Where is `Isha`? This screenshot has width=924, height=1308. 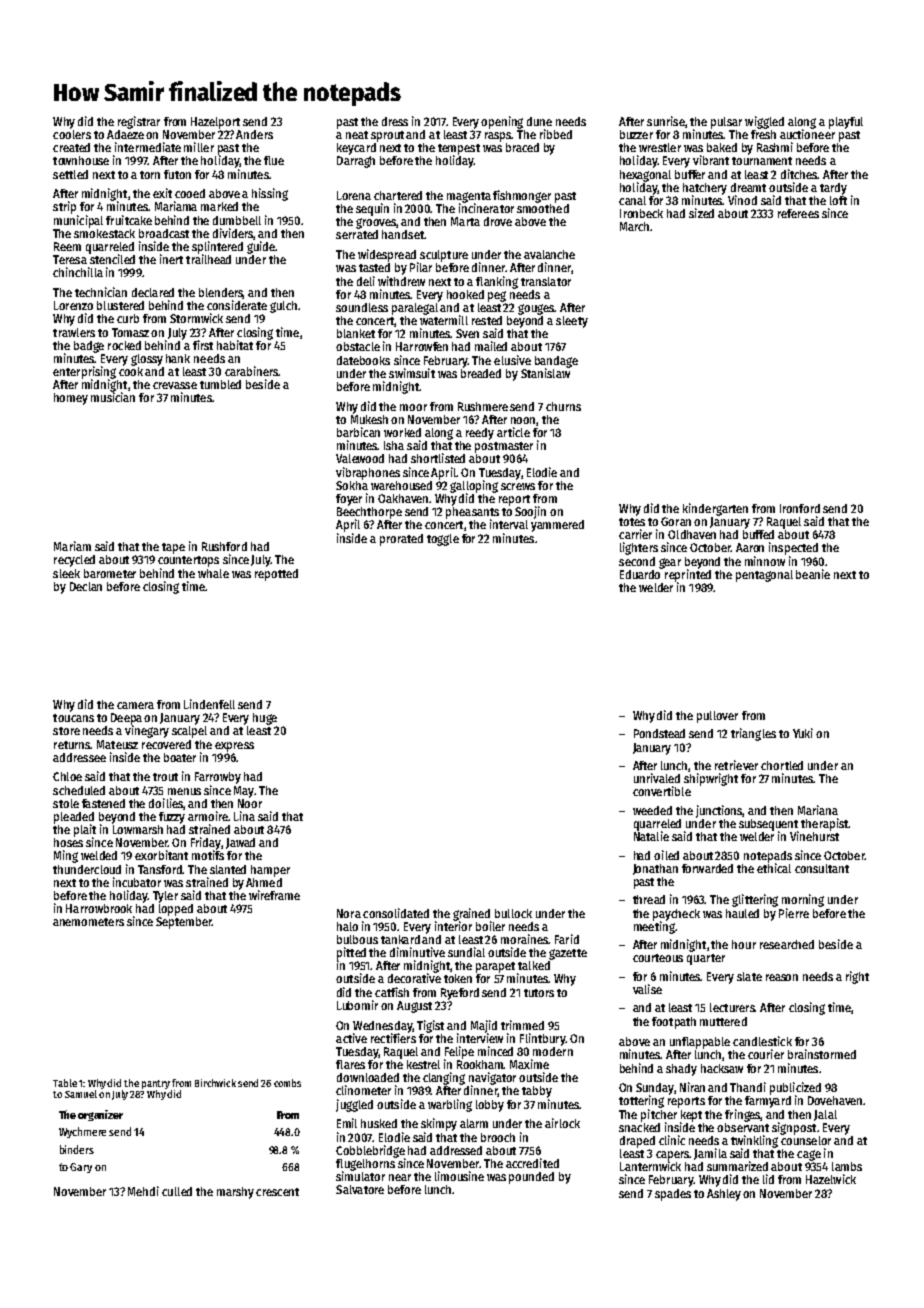 Isha is located at coordinates (394, 445).
